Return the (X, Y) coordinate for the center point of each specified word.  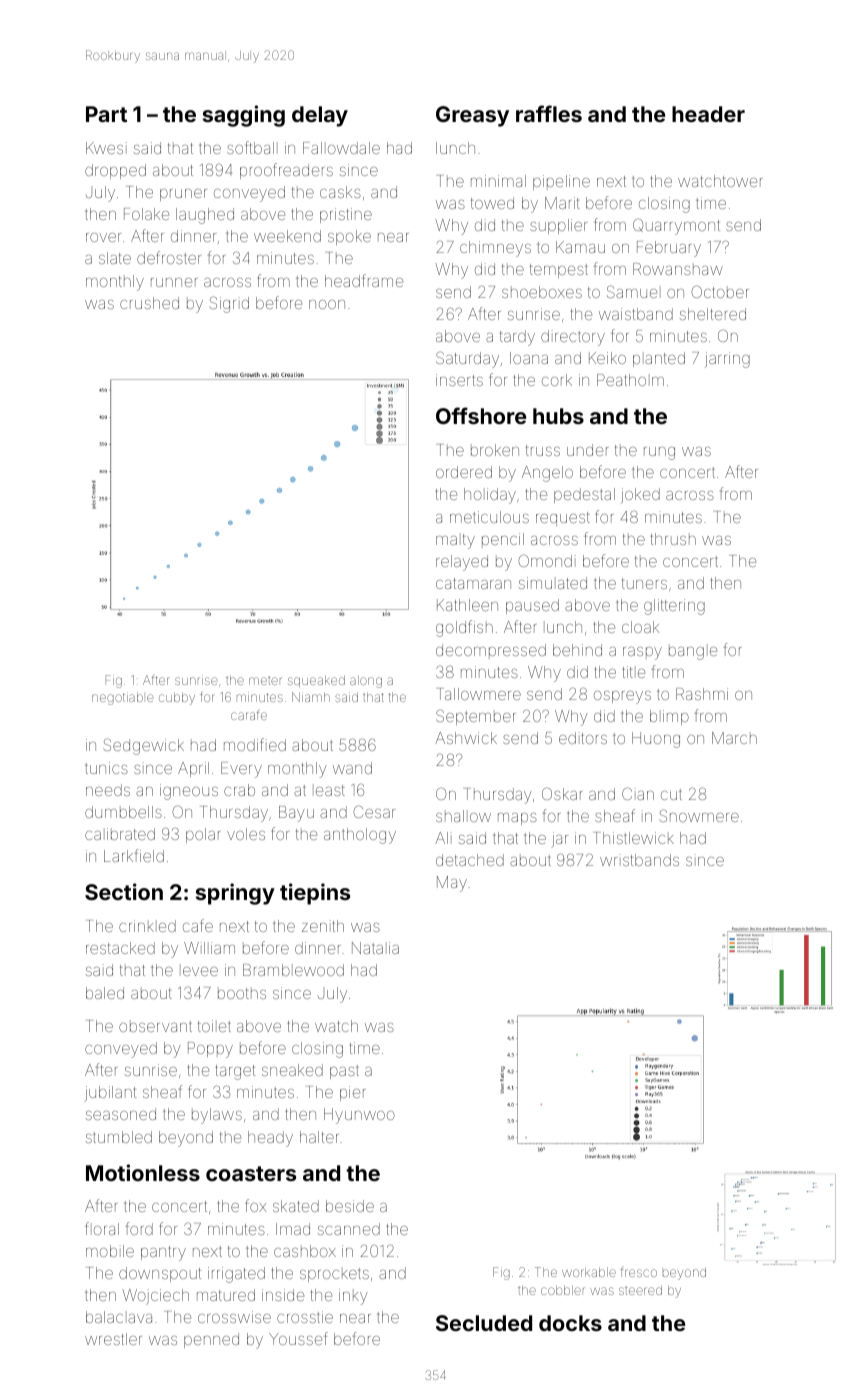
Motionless (143, 1172)
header (708, 114)
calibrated (120, 834)
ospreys (622, 697)
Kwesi (106, 148)
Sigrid (229, 304)
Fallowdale (341, 148)
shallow (463, 816)
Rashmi (702, 694)
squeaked (316, 681)
